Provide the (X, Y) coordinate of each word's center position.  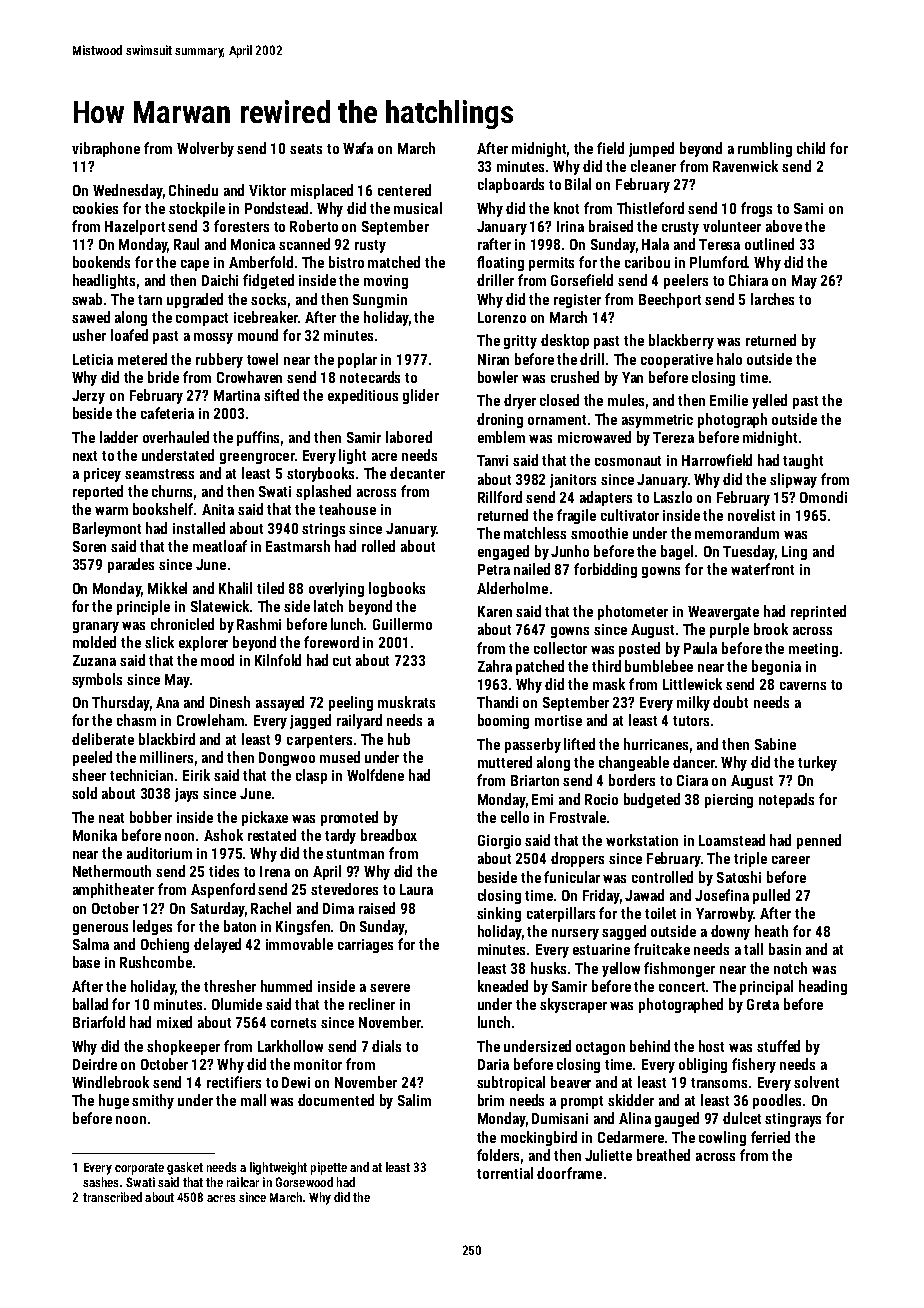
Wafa (358, 148)
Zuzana (94, 660)
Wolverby (205, 149)
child (811, 148)
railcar (243, 1182)
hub (399, 739)
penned (819, 841)
